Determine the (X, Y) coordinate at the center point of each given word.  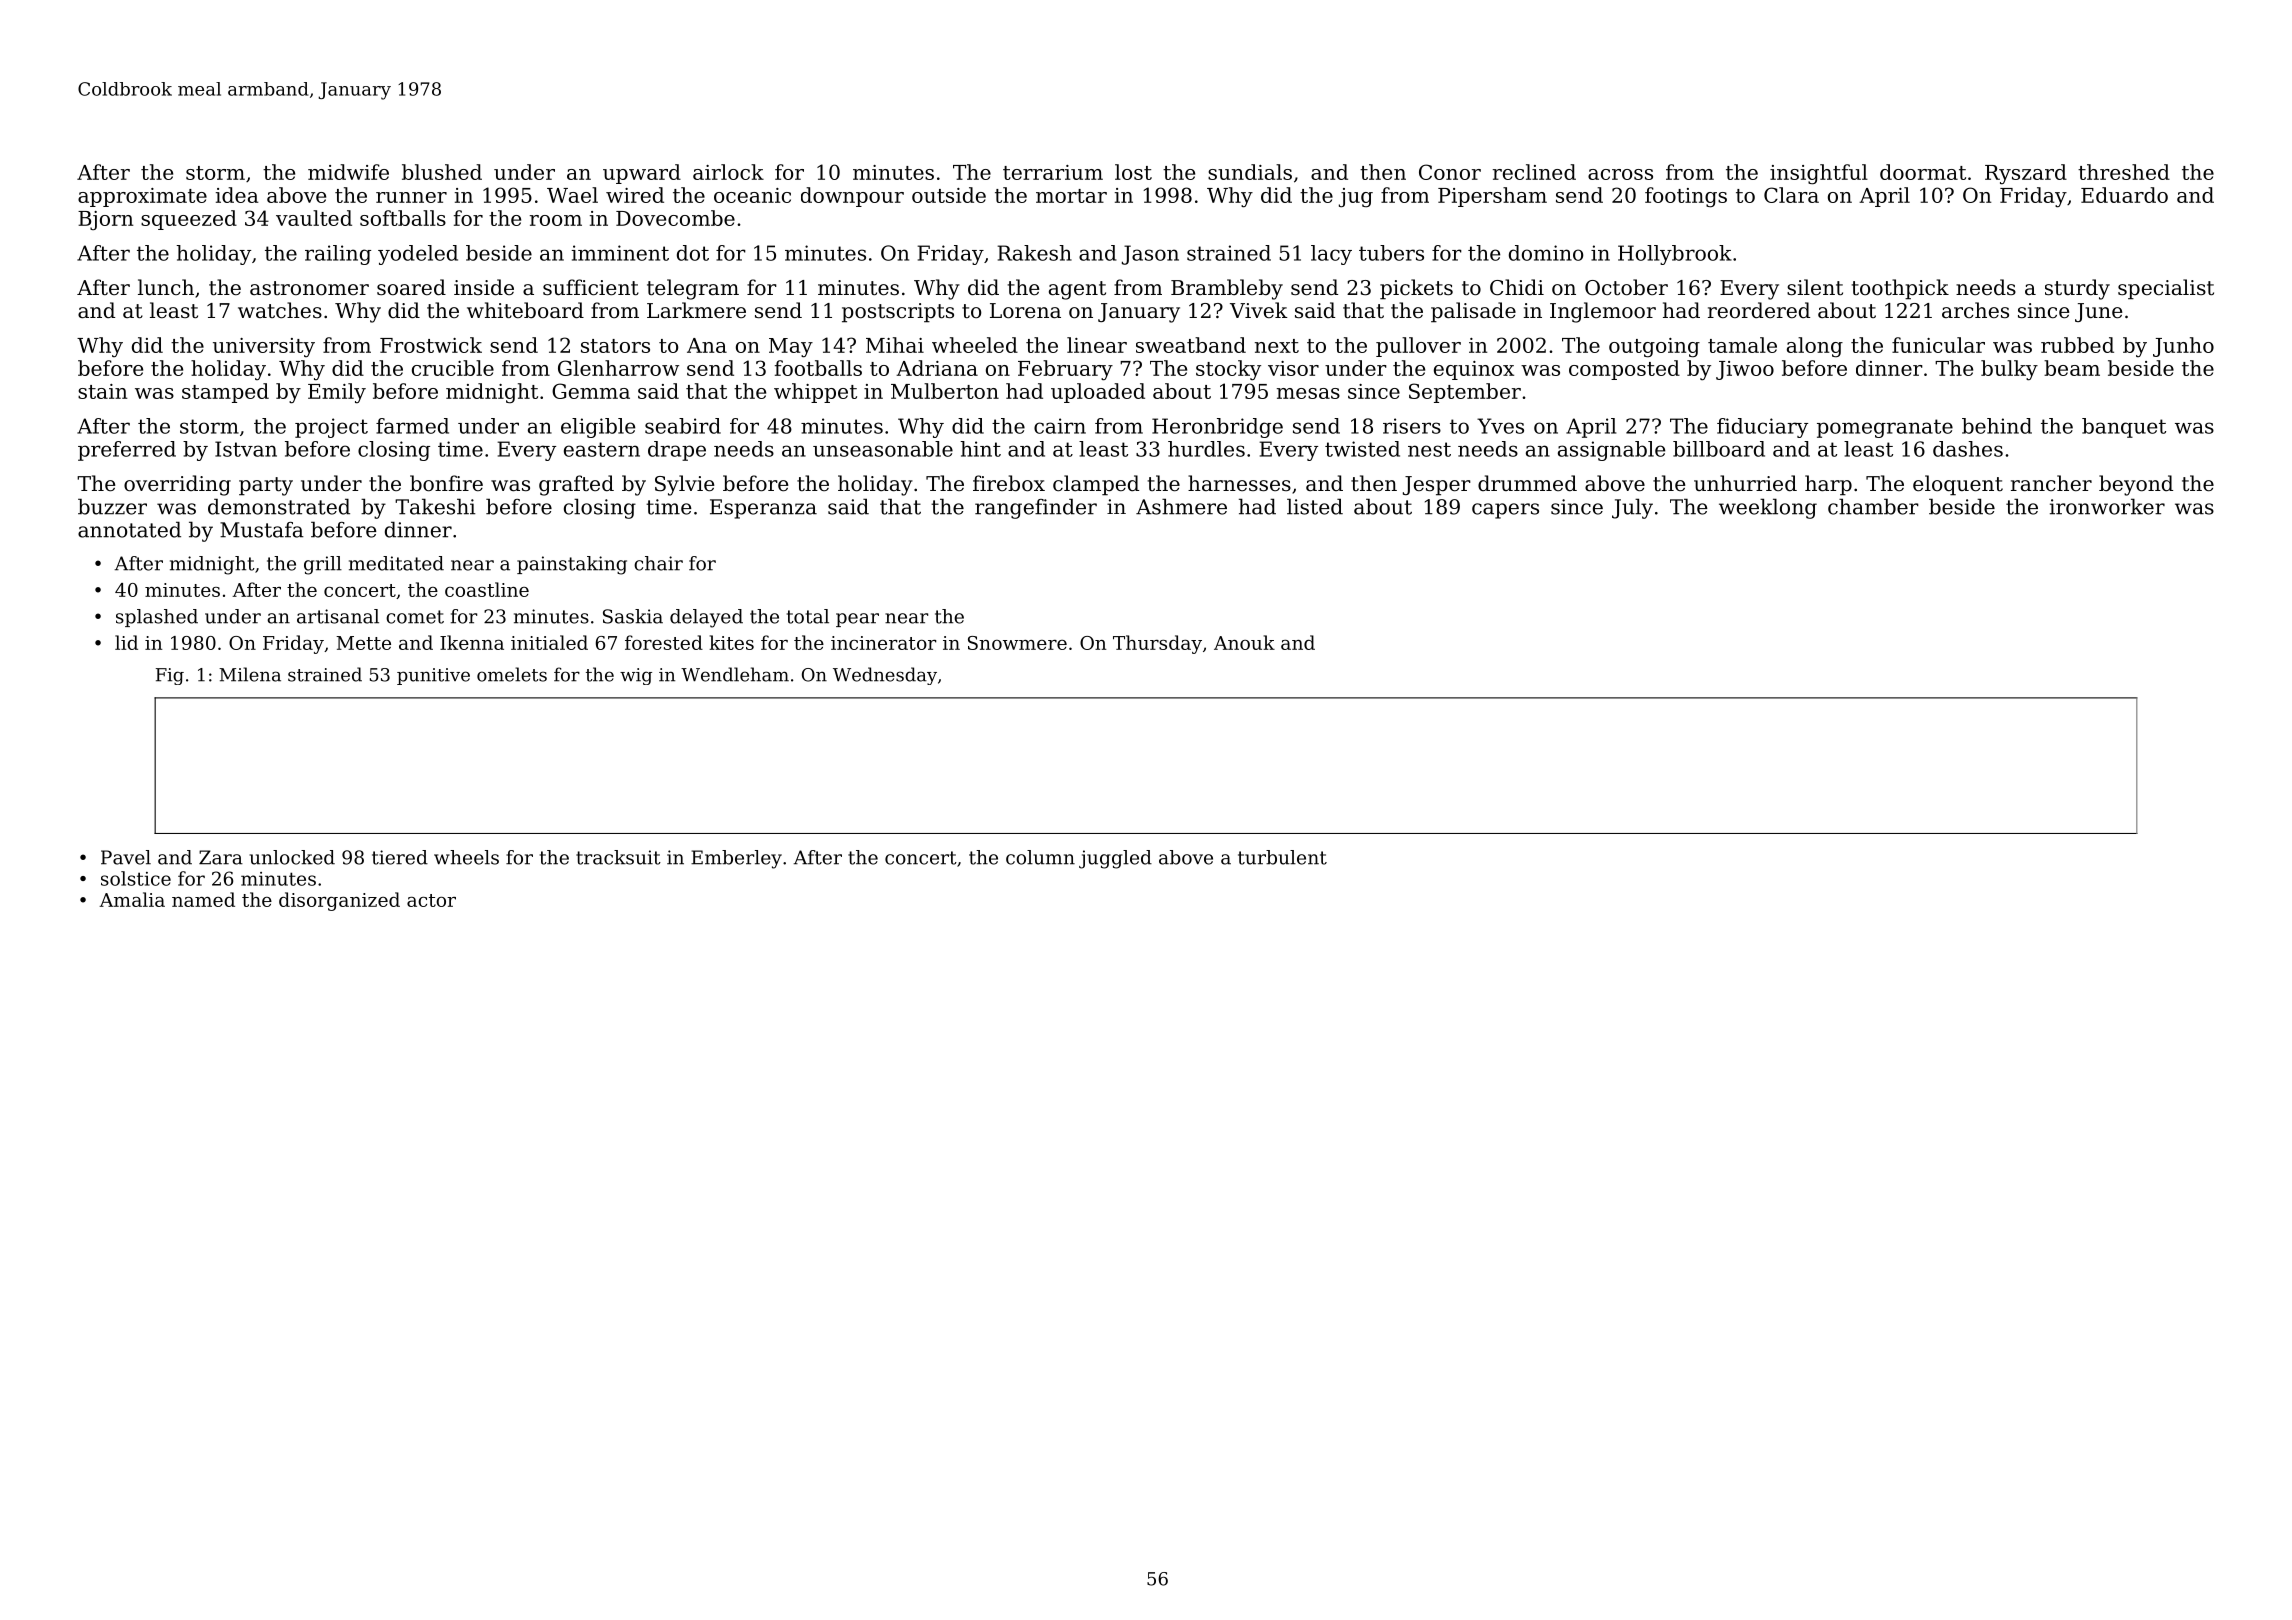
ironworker (2107, 506)
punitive (433, 676)
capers (1505, 511)
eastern (602, 449)
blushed (442, 172)
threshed (2124, 172)
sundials (1250, 172)
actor (431, 900)
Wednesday (885, 676)
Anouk (1244, 642)
